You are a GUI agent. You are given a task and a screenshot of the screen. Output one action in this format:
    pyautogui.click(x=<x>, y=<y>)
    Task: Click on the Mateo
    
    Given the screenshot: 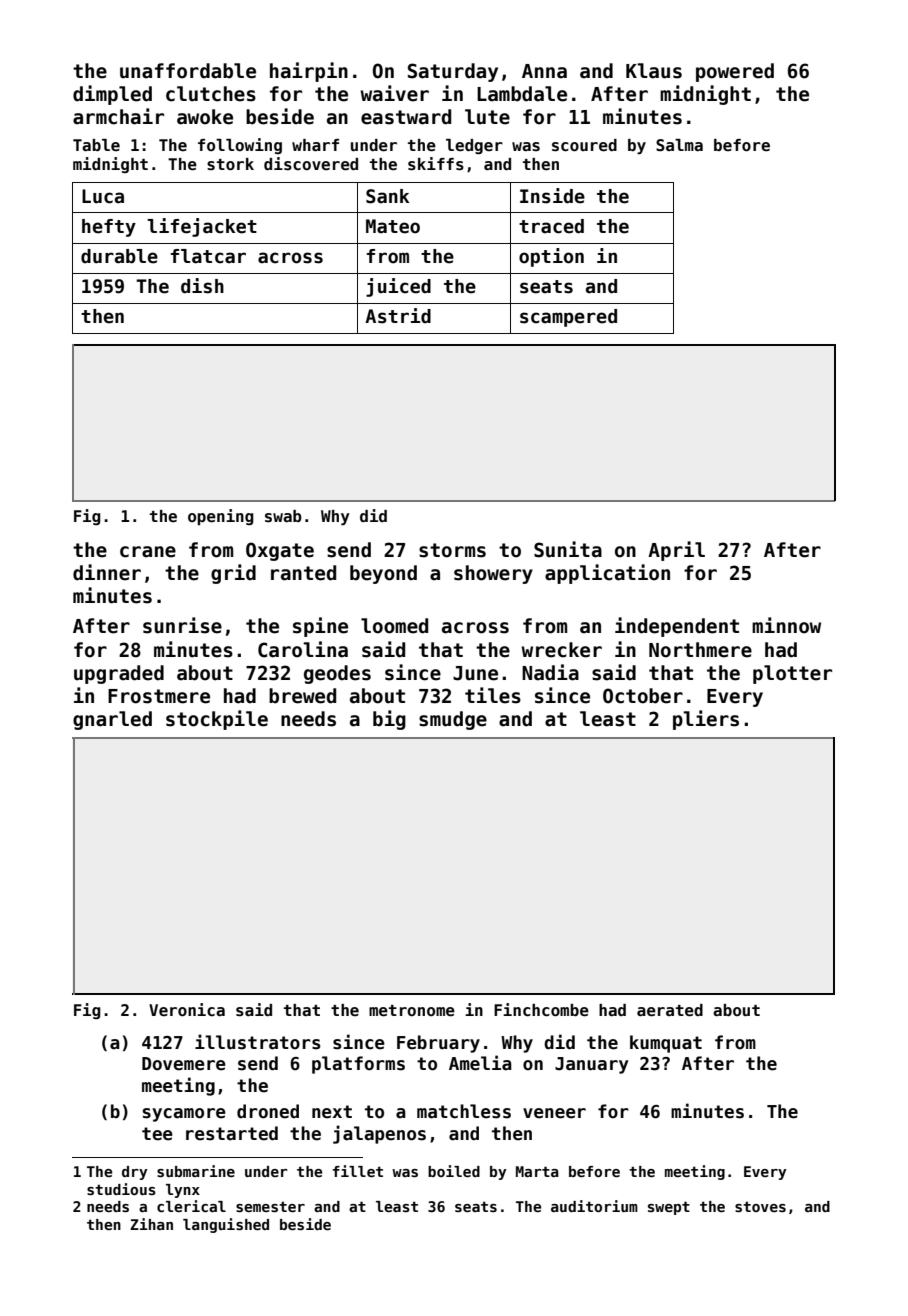 What is the action you would take?
    pyautogui.click(x=393, y=226)
